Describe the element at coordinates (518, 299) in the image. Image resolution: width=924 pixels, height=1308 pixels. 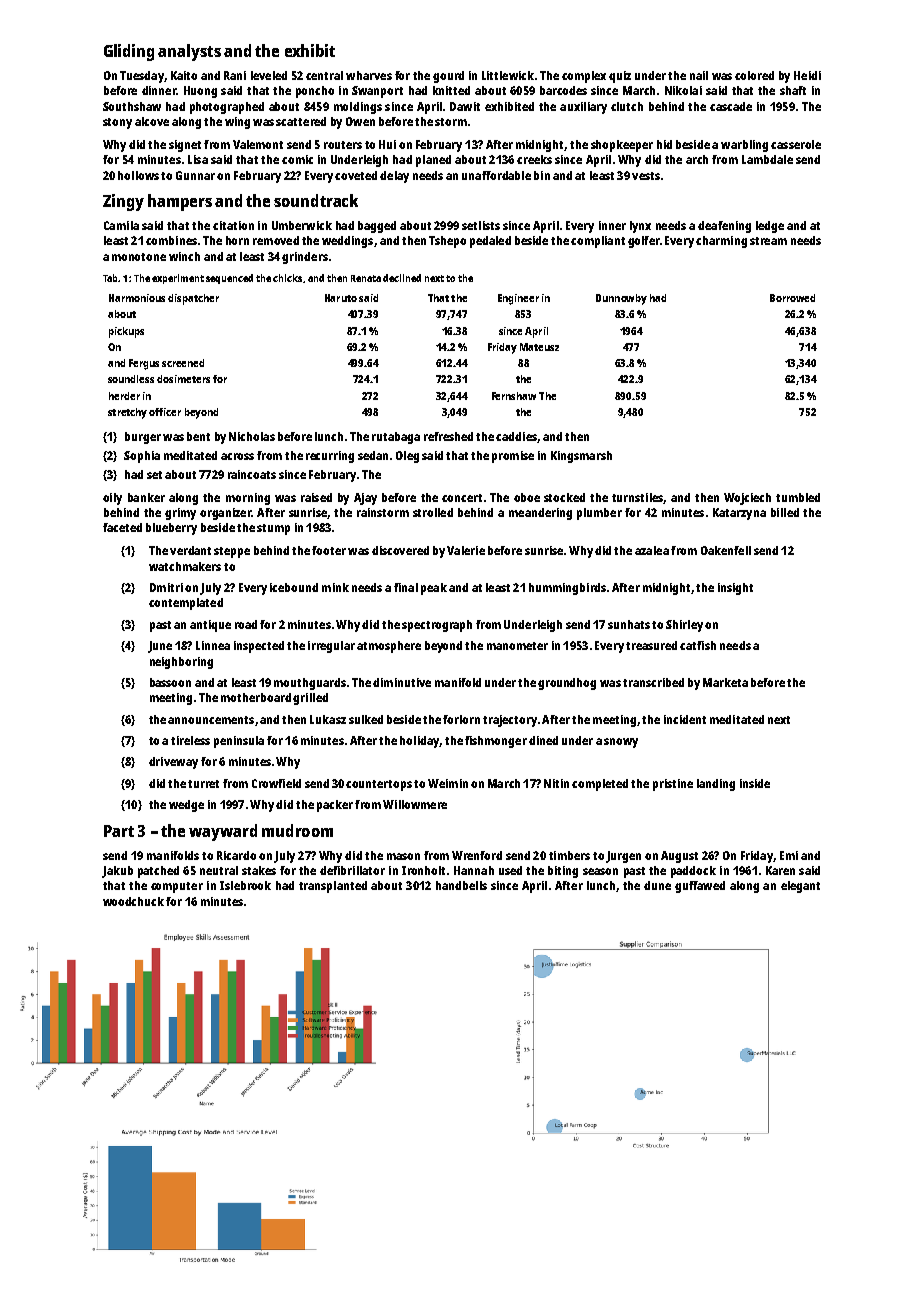
I see `Engineer` at that location.
